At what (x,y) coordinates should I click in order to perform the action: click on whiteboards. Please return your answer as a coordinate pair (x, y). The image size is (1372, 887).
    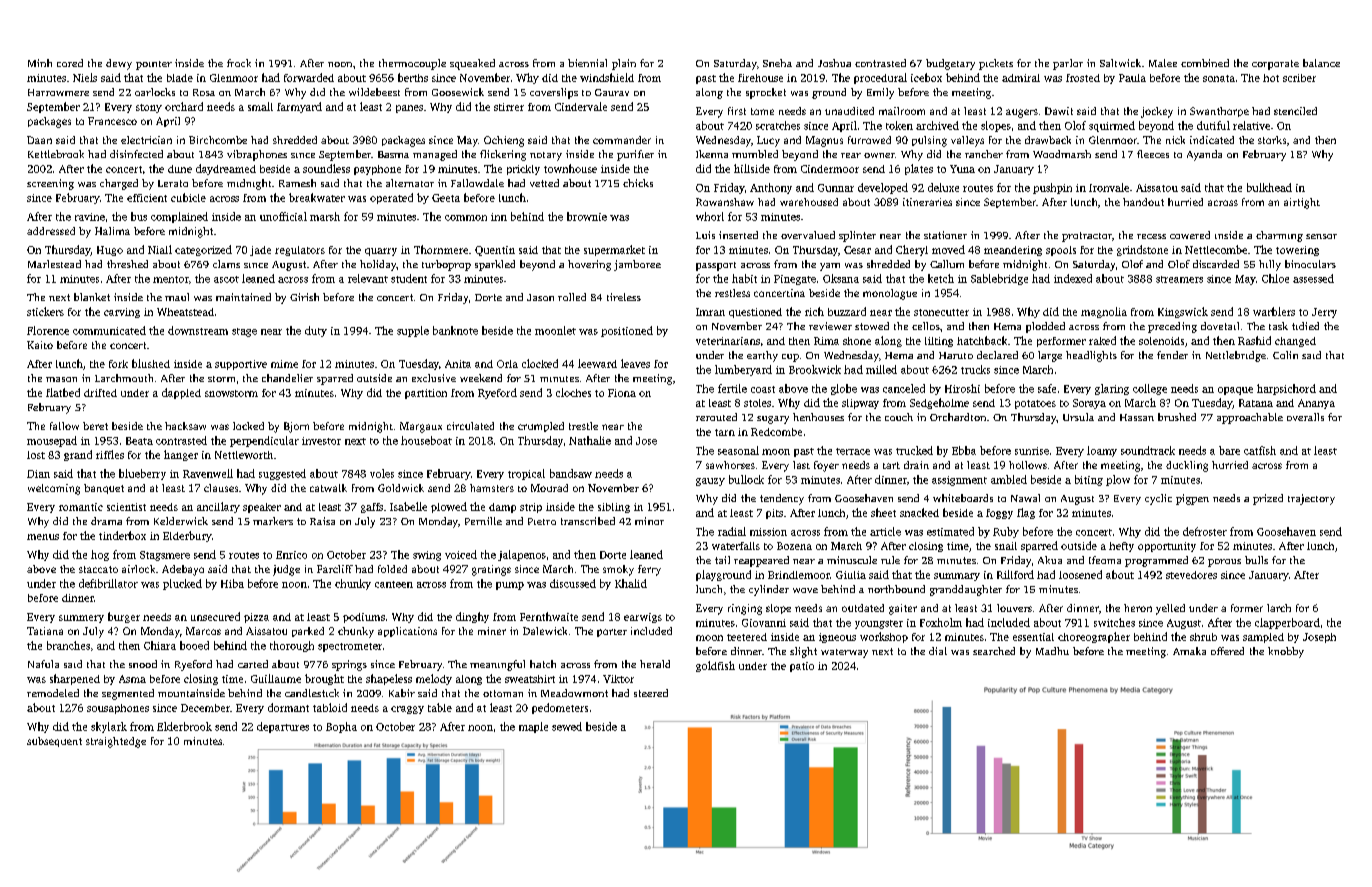
    Looking at the image, I should click on (963, 498).
